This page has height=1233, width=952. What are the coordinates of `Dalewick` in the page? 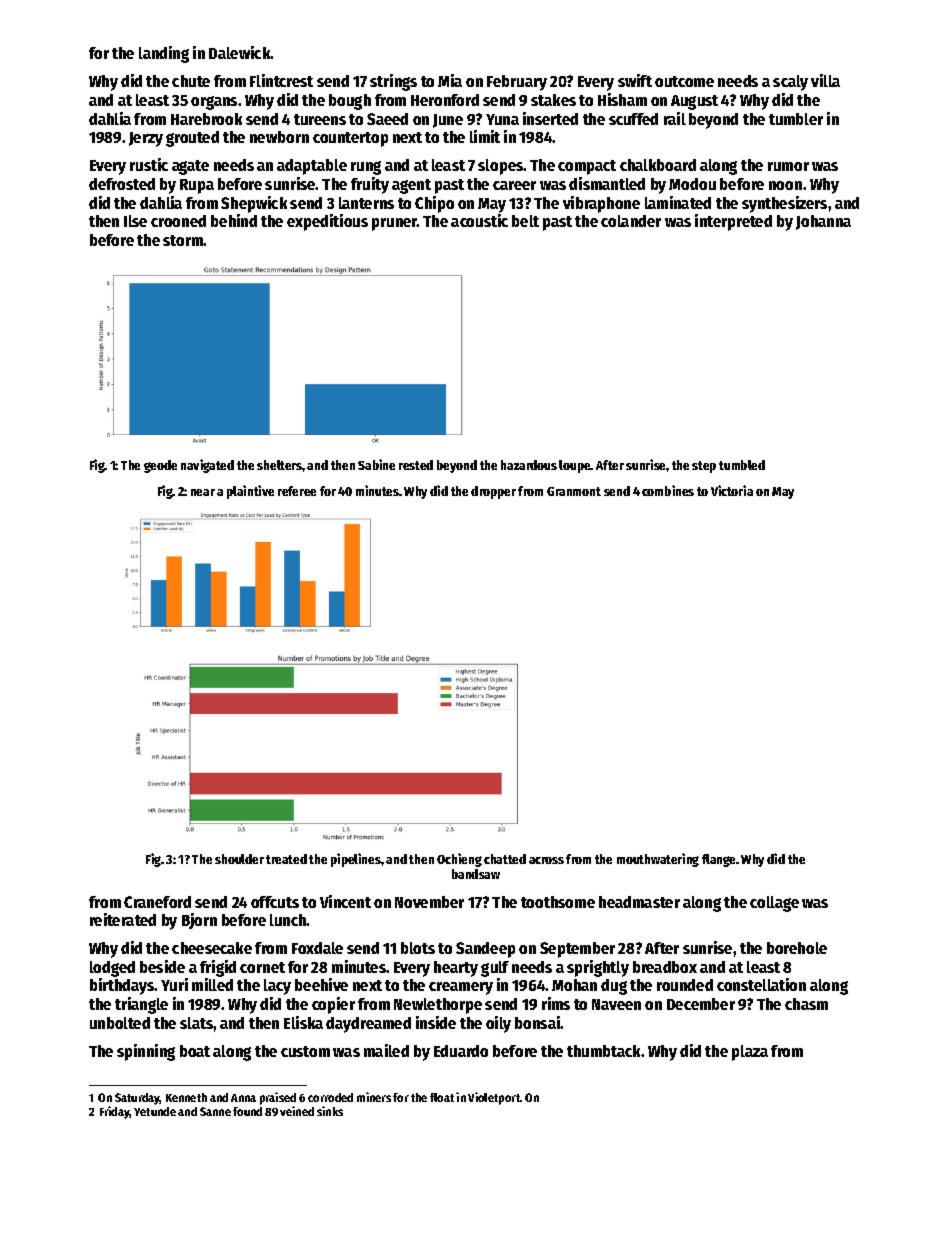 It's located at (240, 52).
